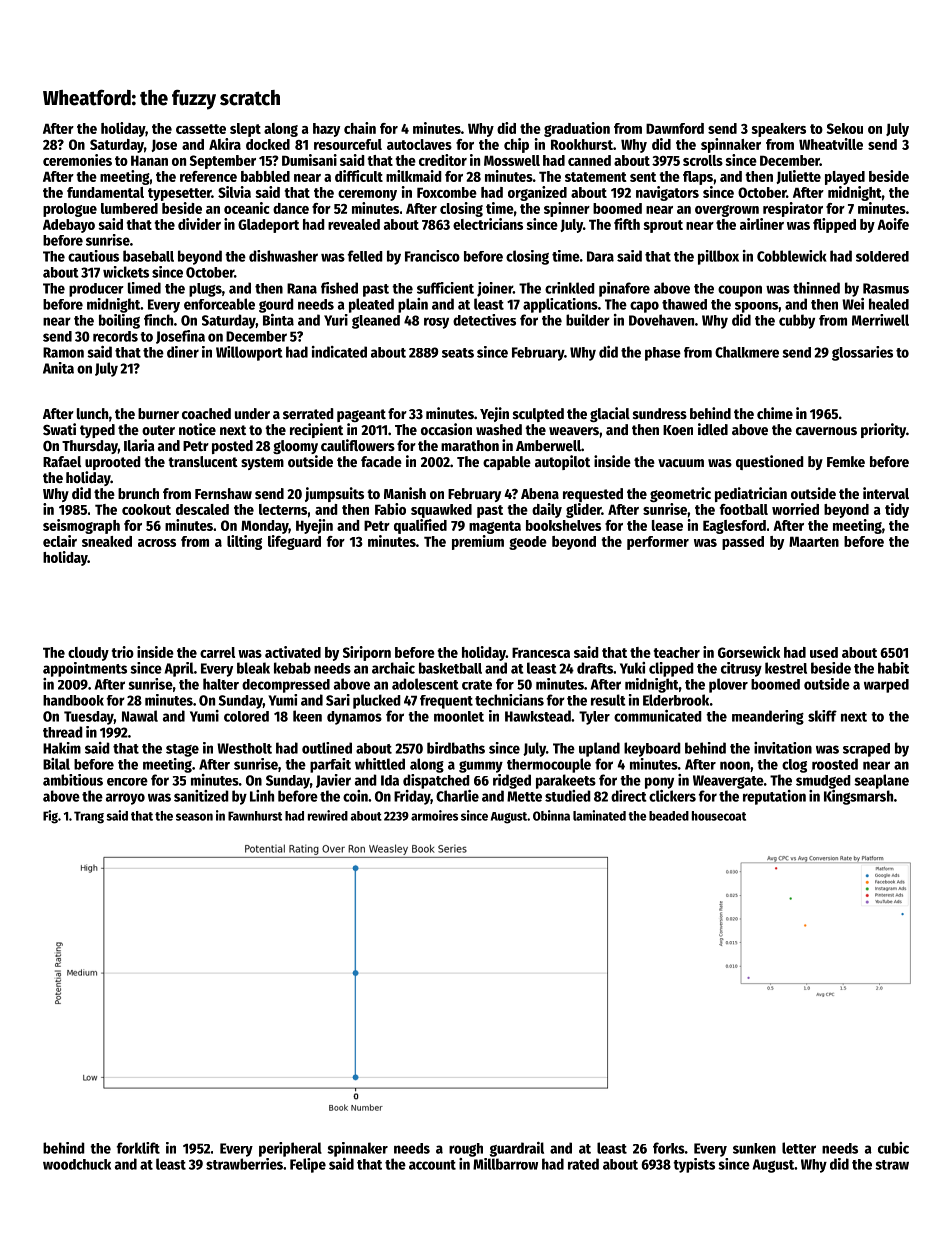 Image resolution: width=952 pixels, height=1233 pixels. I want to click on thinned, so click(816, 288).
